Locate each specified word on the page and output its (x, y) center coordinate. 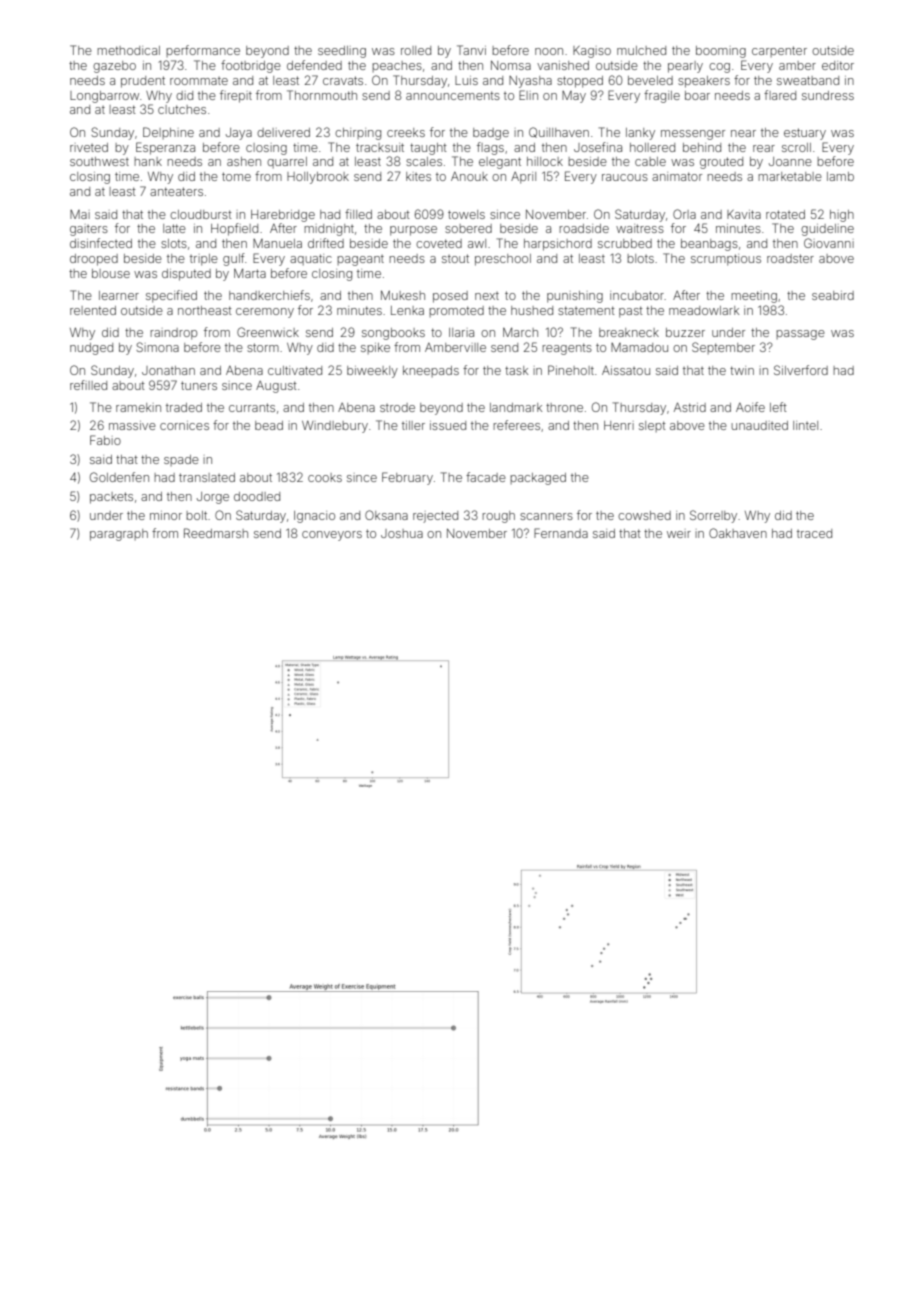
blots (640, 258)
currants (252, 407)
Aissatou (626, 370)
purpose (413, 231)
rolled (416, 50)
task (516, 370)
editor (838, 65)
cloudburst (201, 214)
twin (742, 370)
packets (111, 498)
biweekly (372, 372)
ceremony (265, 313)
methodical (128, 50)
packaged (538, 479)
